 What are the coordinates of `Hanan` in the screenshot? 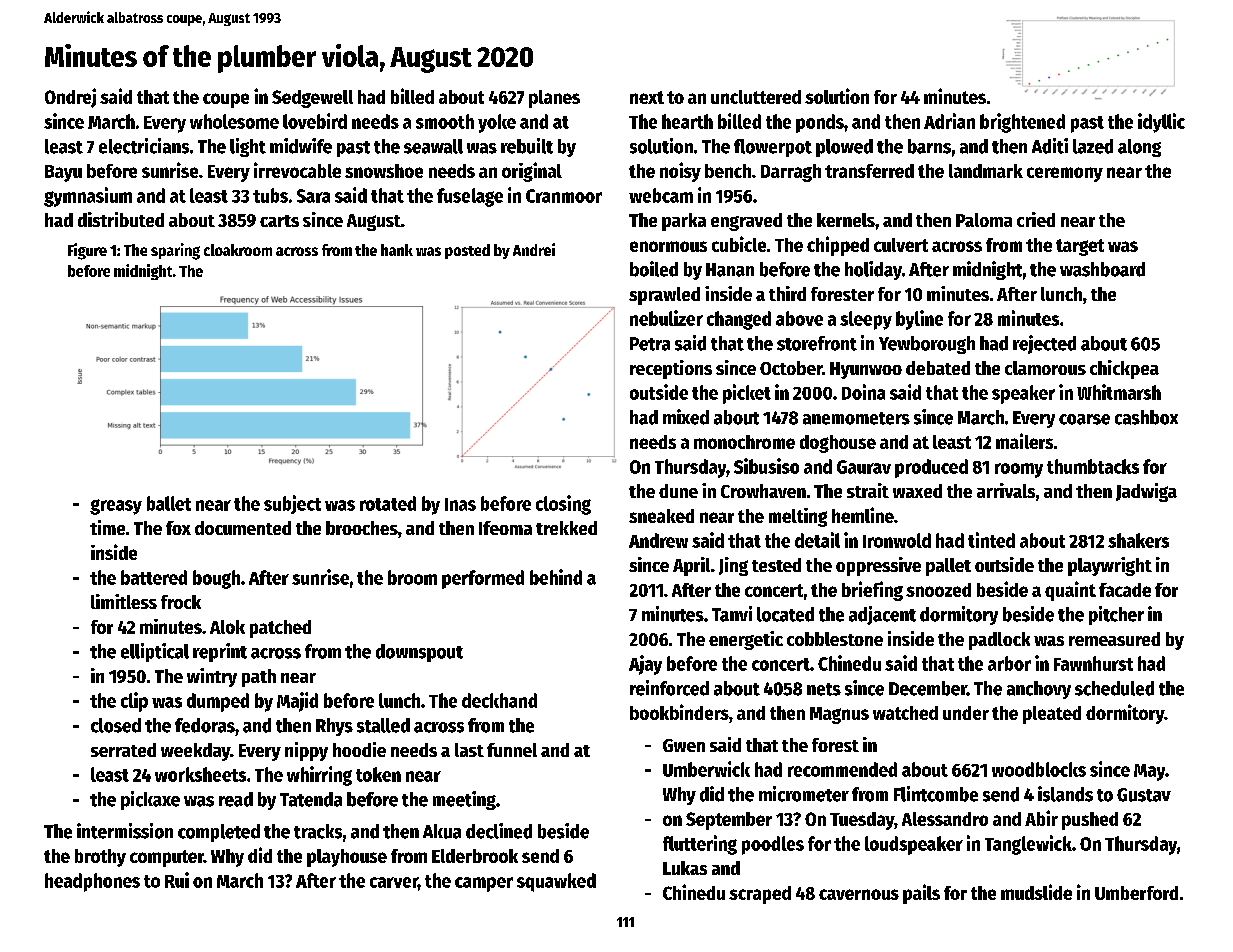 It's located at (730, 270).
